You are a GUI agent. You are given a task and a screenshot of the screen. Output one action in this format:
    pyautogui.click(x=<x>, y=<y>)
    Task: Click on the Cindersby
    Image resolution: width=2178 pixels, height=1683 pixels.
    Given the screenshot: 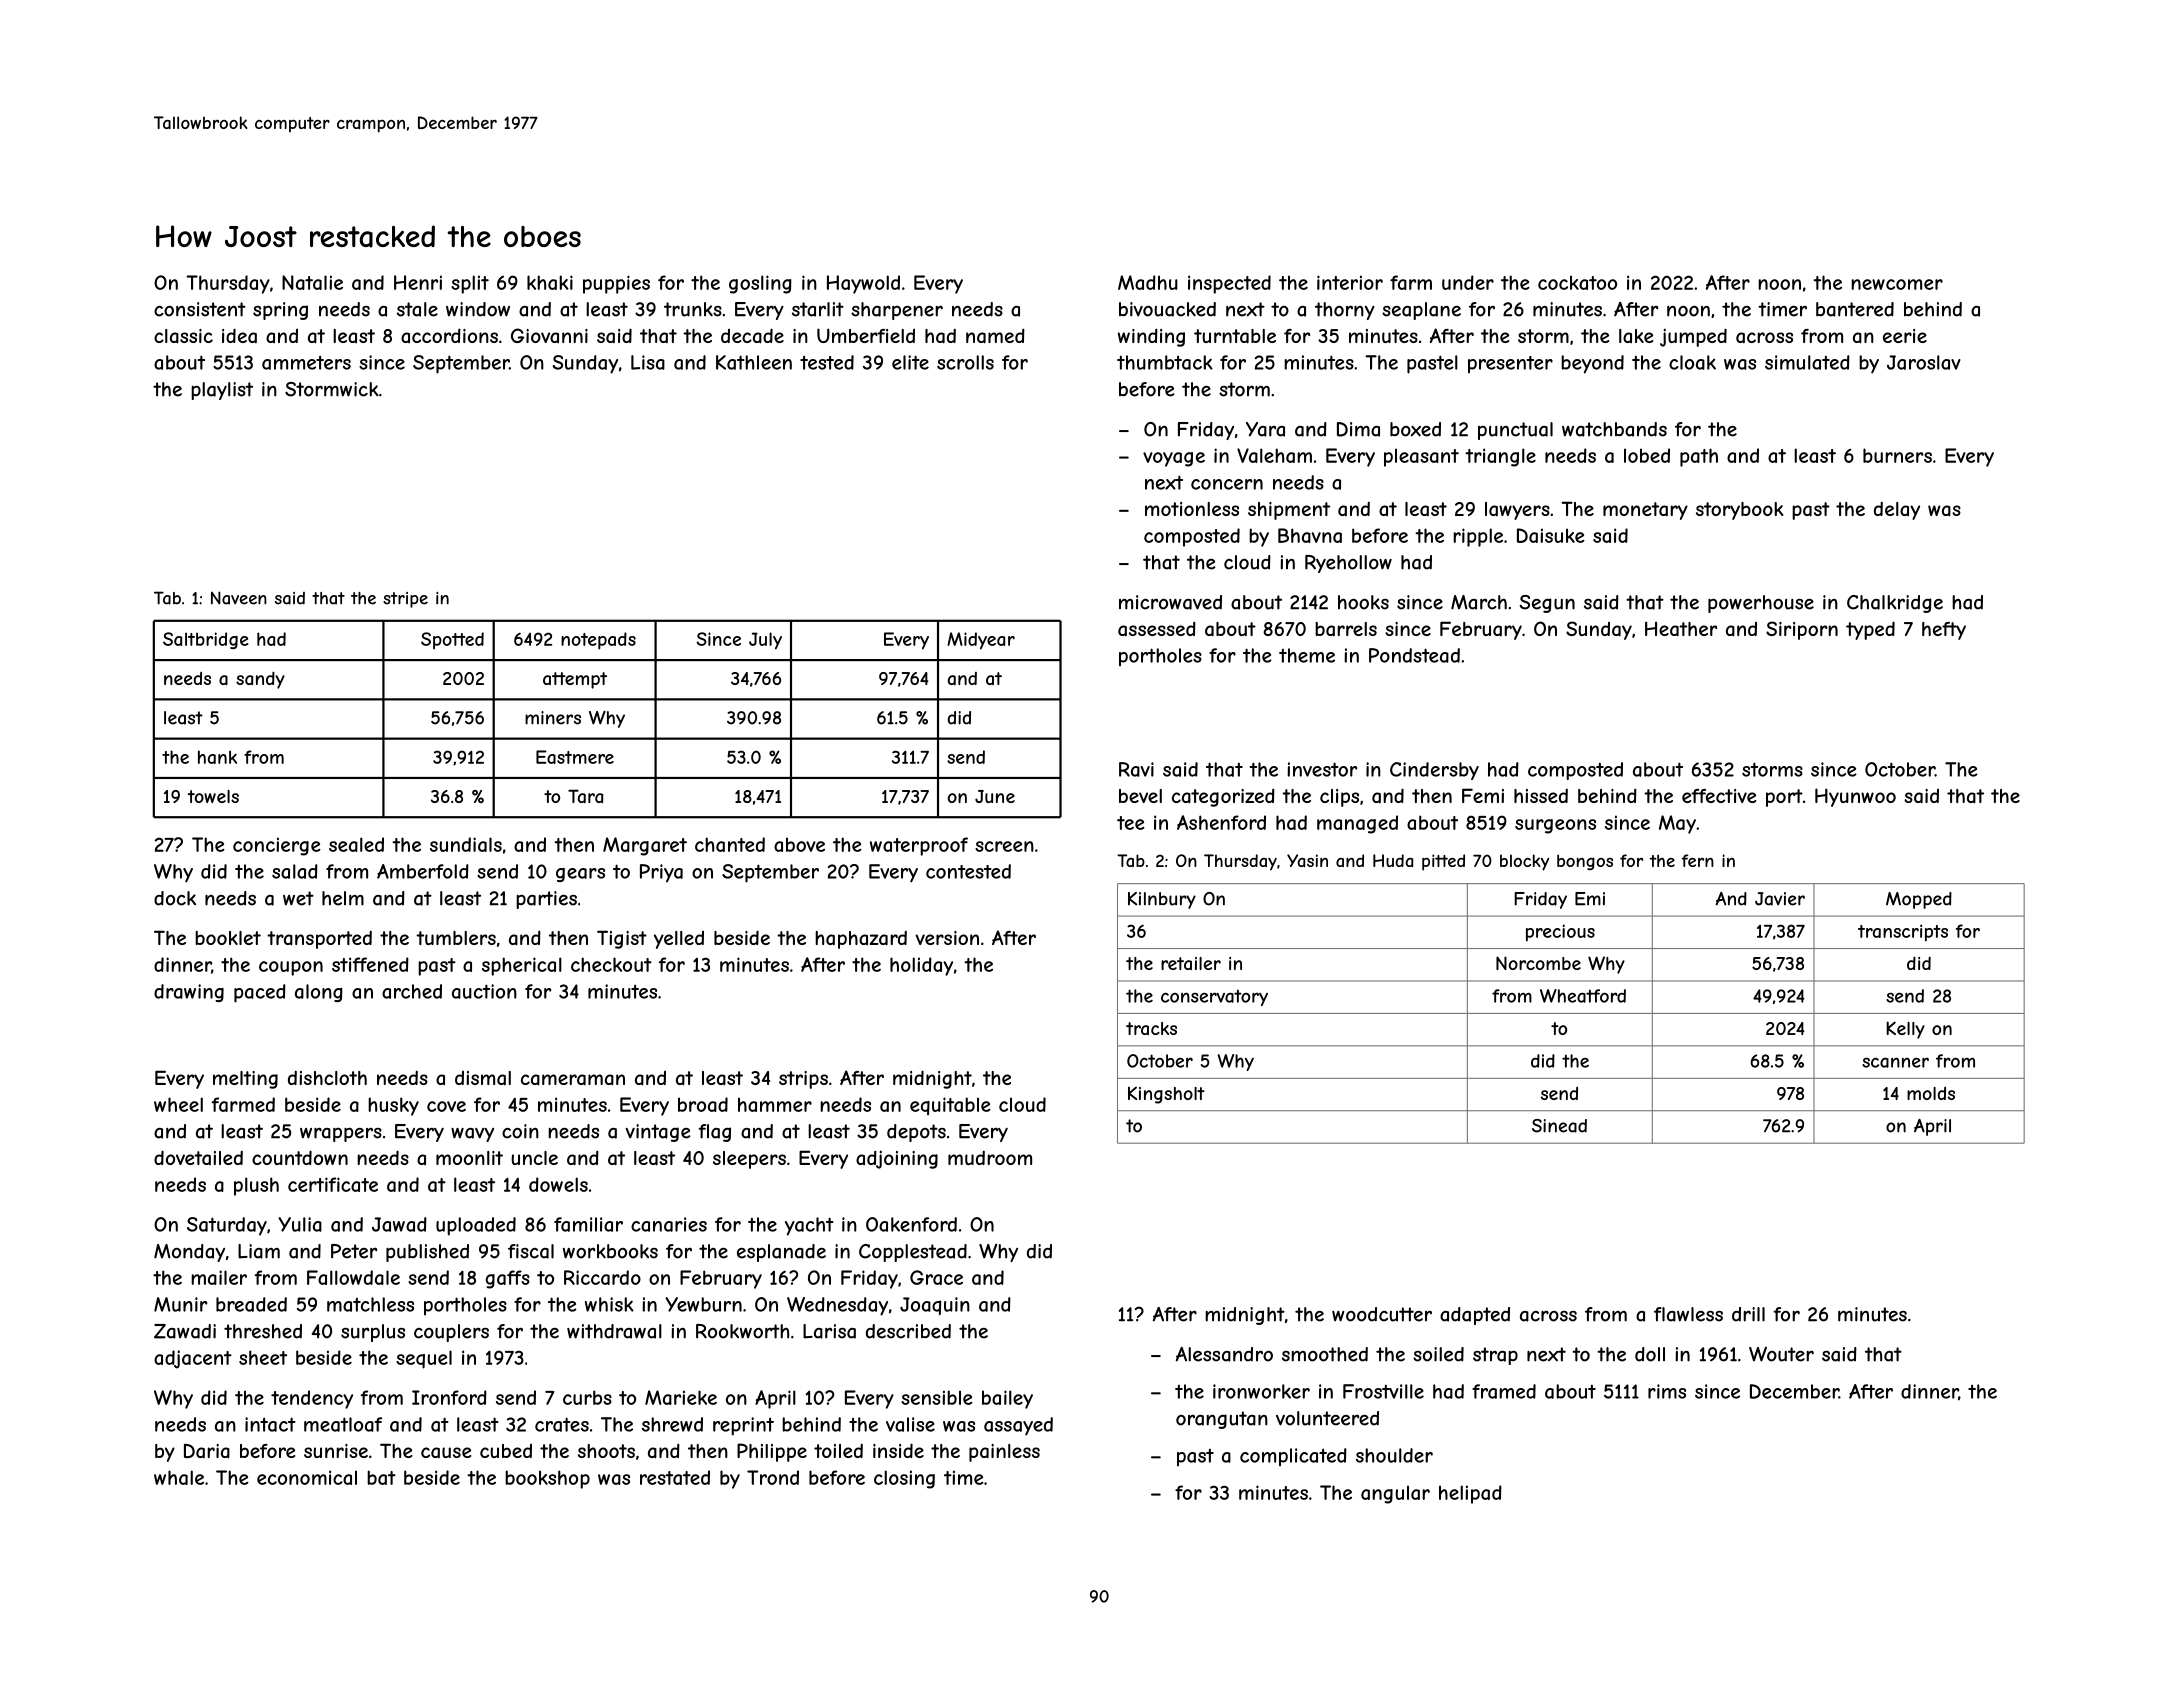 What is the action you would take?
    pyautogui.click(x=1434, y=771)
